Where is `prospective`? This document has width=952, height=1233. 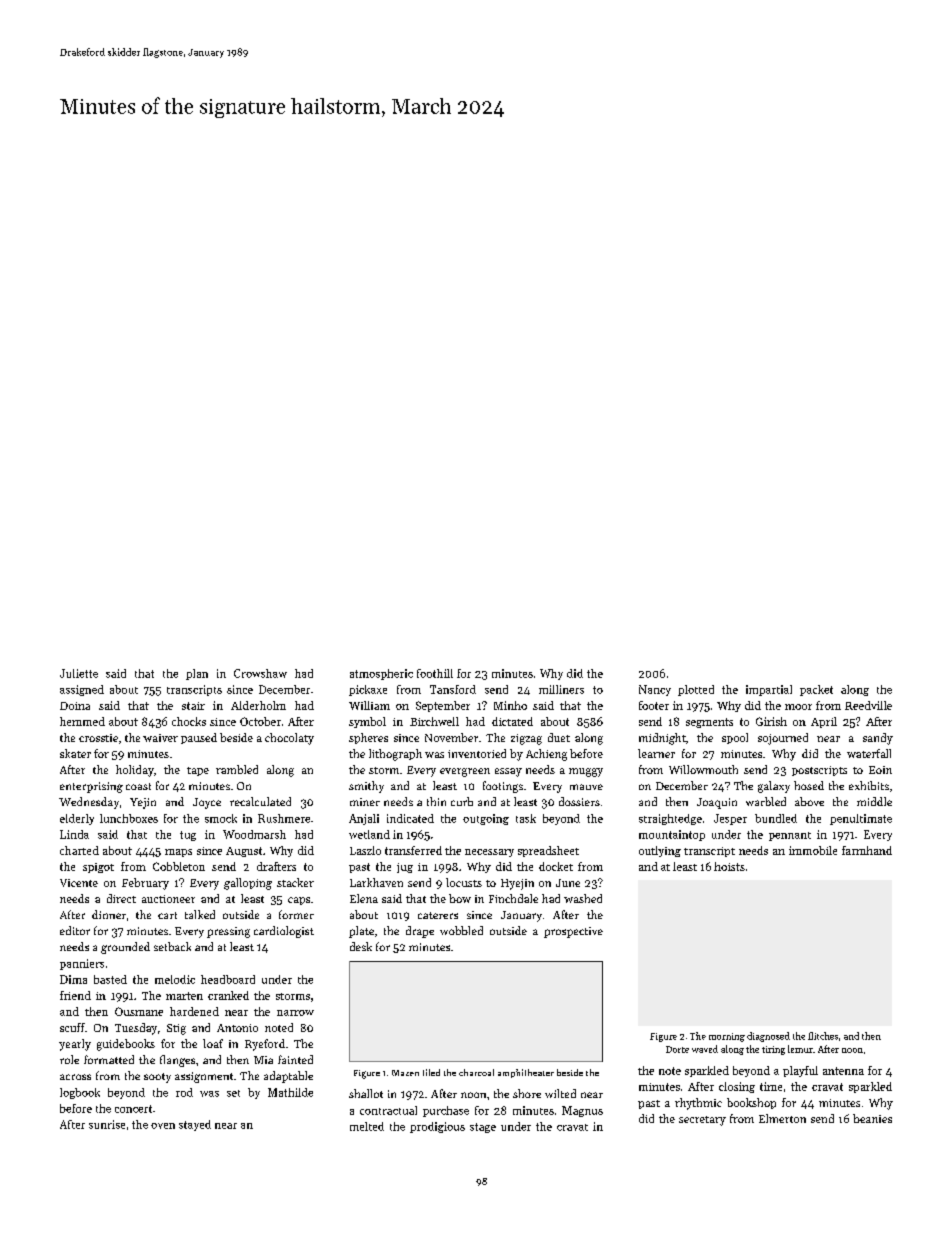 prospective is located at coordinates (573, 932).
